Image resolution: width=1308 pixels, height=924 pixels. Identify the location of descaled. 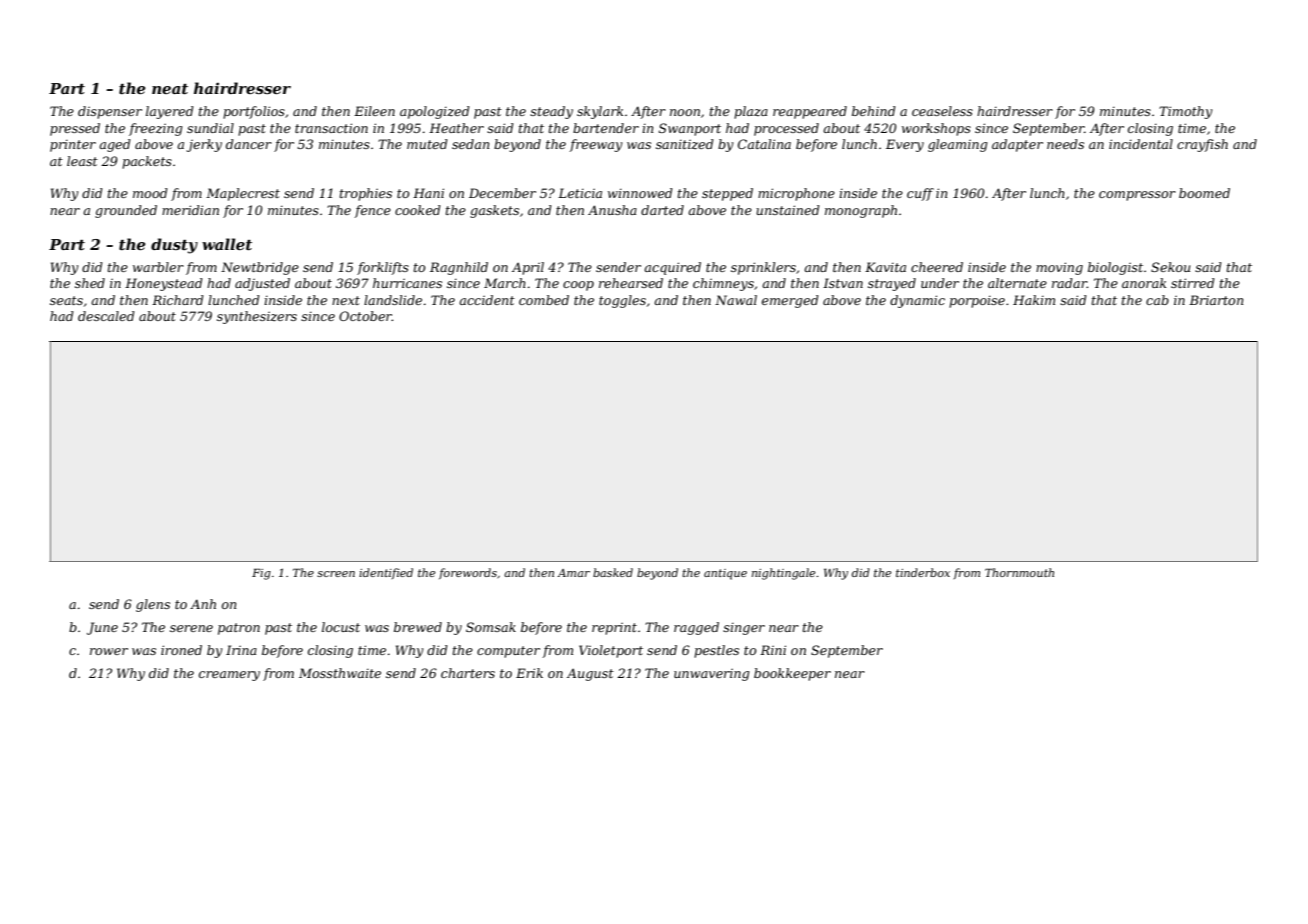
(106, 316).
